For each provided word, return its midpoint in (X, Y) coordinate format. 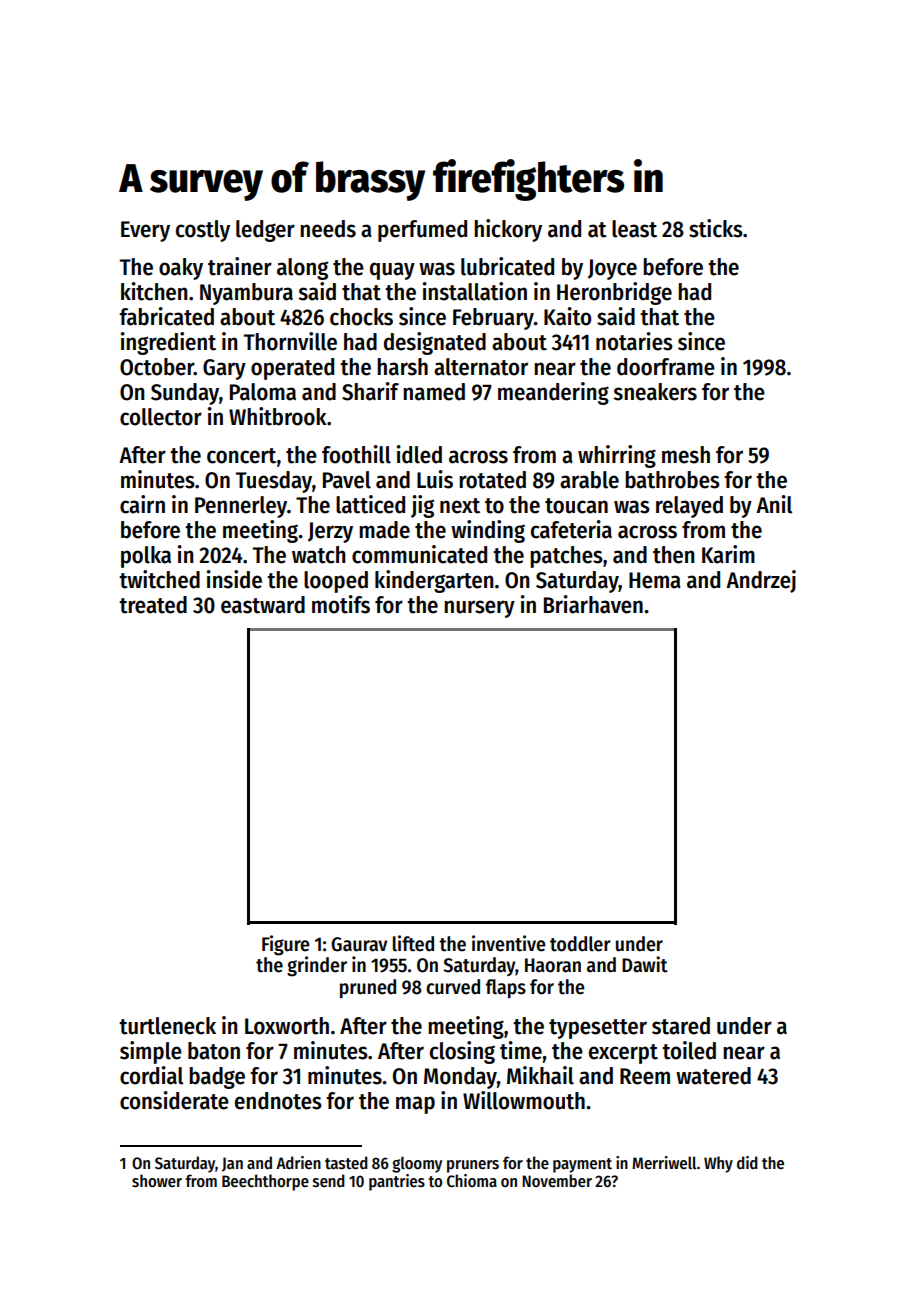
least (634, 229)
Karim (728, 554)
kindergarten (434, 581)
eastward (263, 605)
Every (145, 231)
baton (214, 1051)
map (415, 1105)
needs (328, 229)
